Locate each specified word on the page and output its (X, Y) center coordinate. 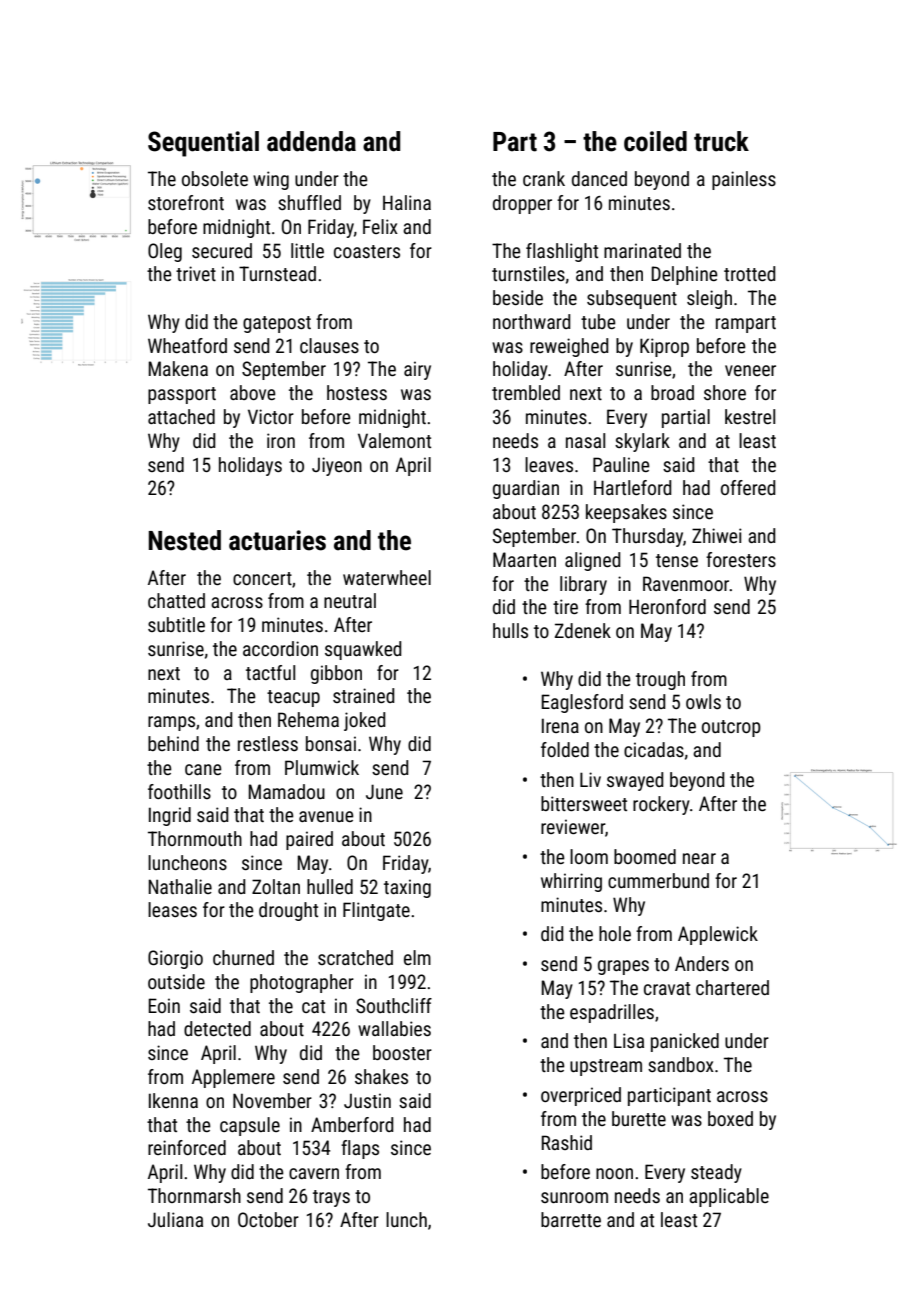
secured (222, 250)
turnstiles (528, 273)
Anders (702, 963)
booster (402, 1052)
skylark (642, 442)
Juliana (175, 1219)
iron (281, 440)
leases (172, 909)
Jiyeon (337, 466)
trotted (750, 273)
